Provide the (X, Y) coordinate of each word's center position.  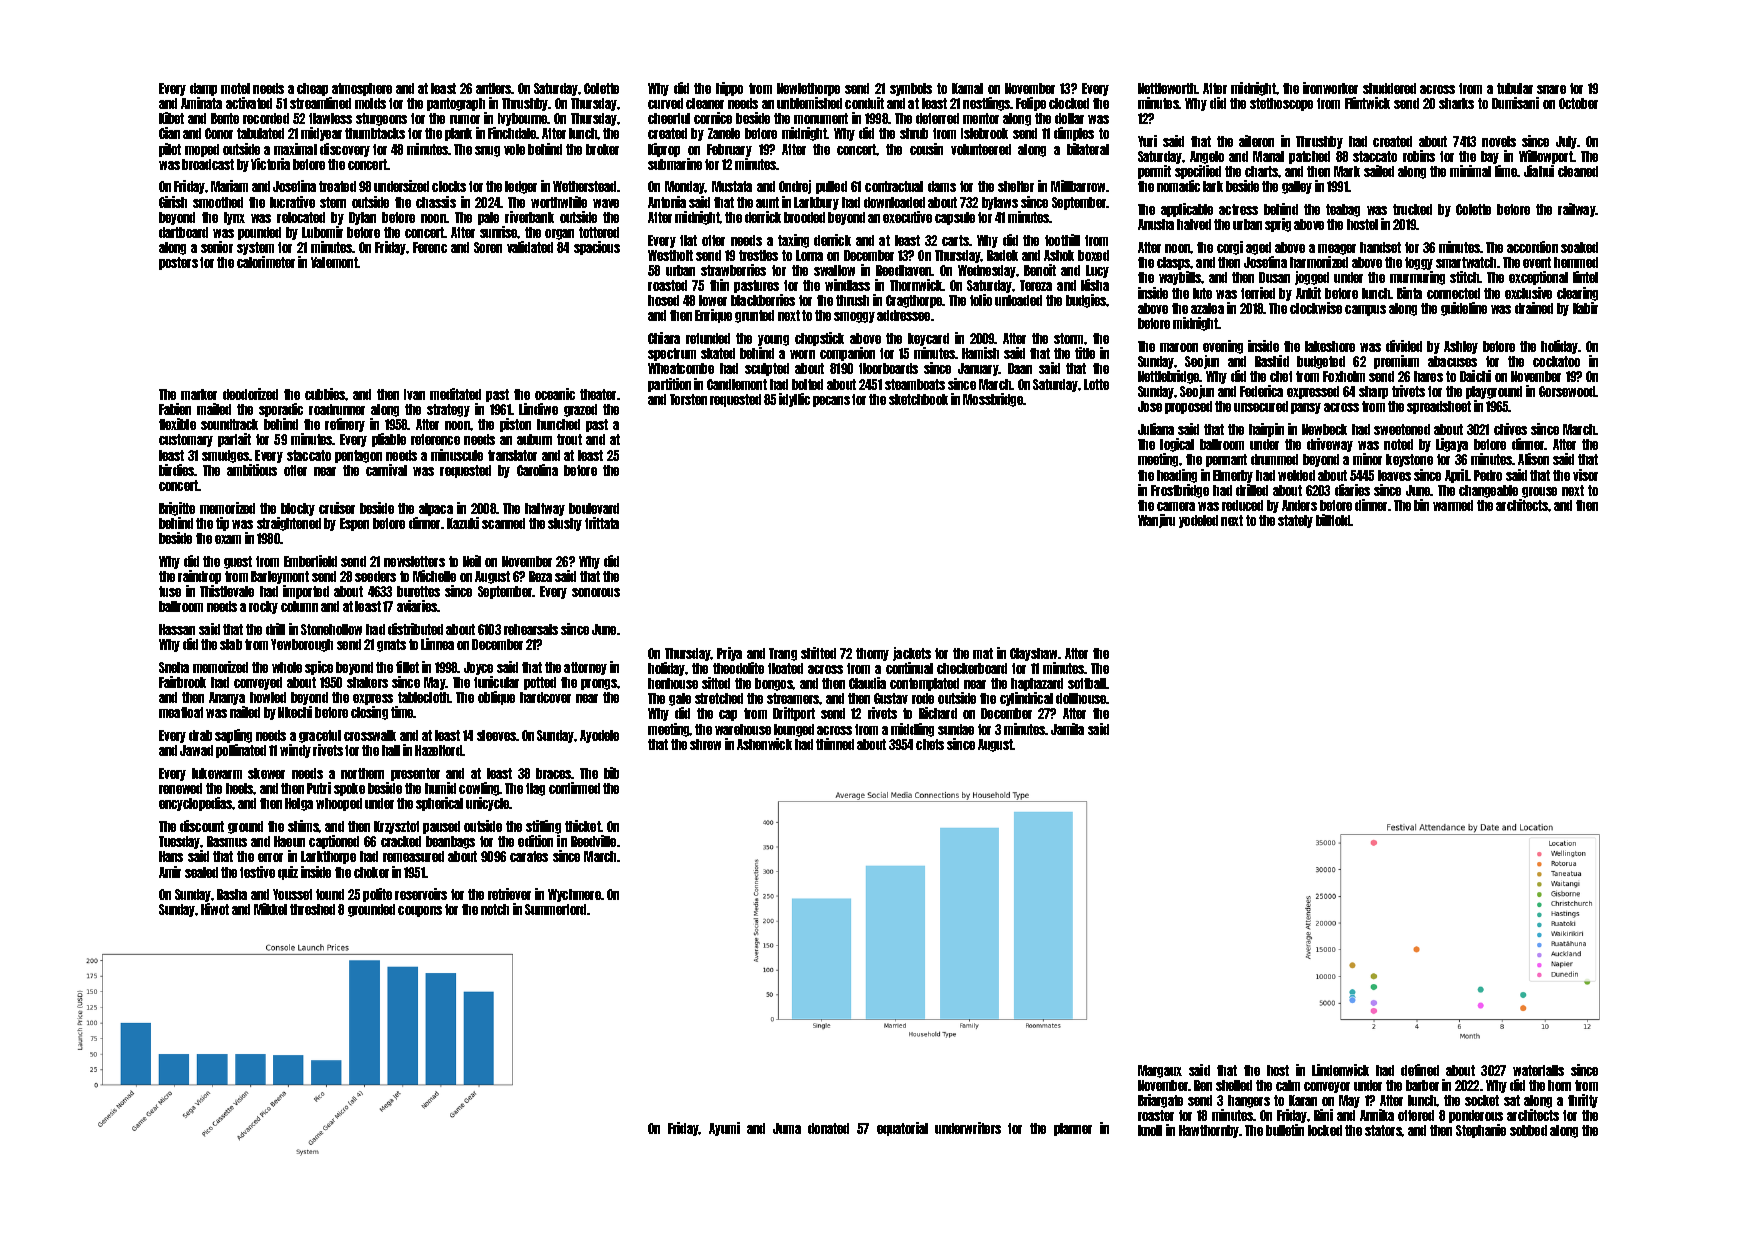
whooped (339, 804)
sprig (1278, 225)
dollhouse (1081, 698)
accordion (1532, 247)
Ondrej (795, 187)
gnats (391, 645)
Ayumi (724, 1129)
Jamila (1067, 729)
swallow (834, 270)
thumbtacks (375, 133)
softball (1087, 683)
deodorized (250, 394)
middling (912, 730)
